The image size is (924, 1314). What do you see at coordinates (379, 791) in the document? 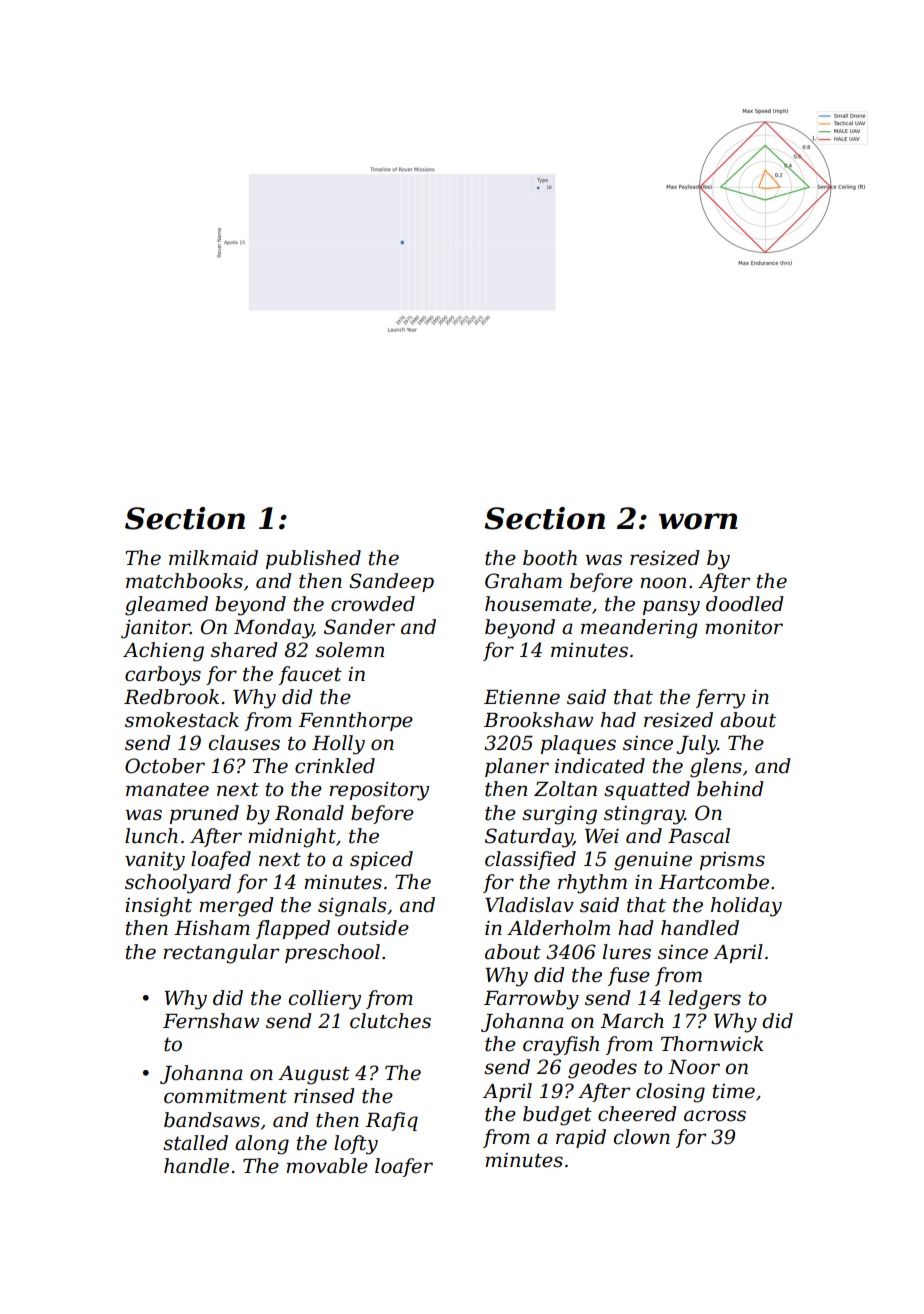
I see `repository` at bounding box center [379, 791].
